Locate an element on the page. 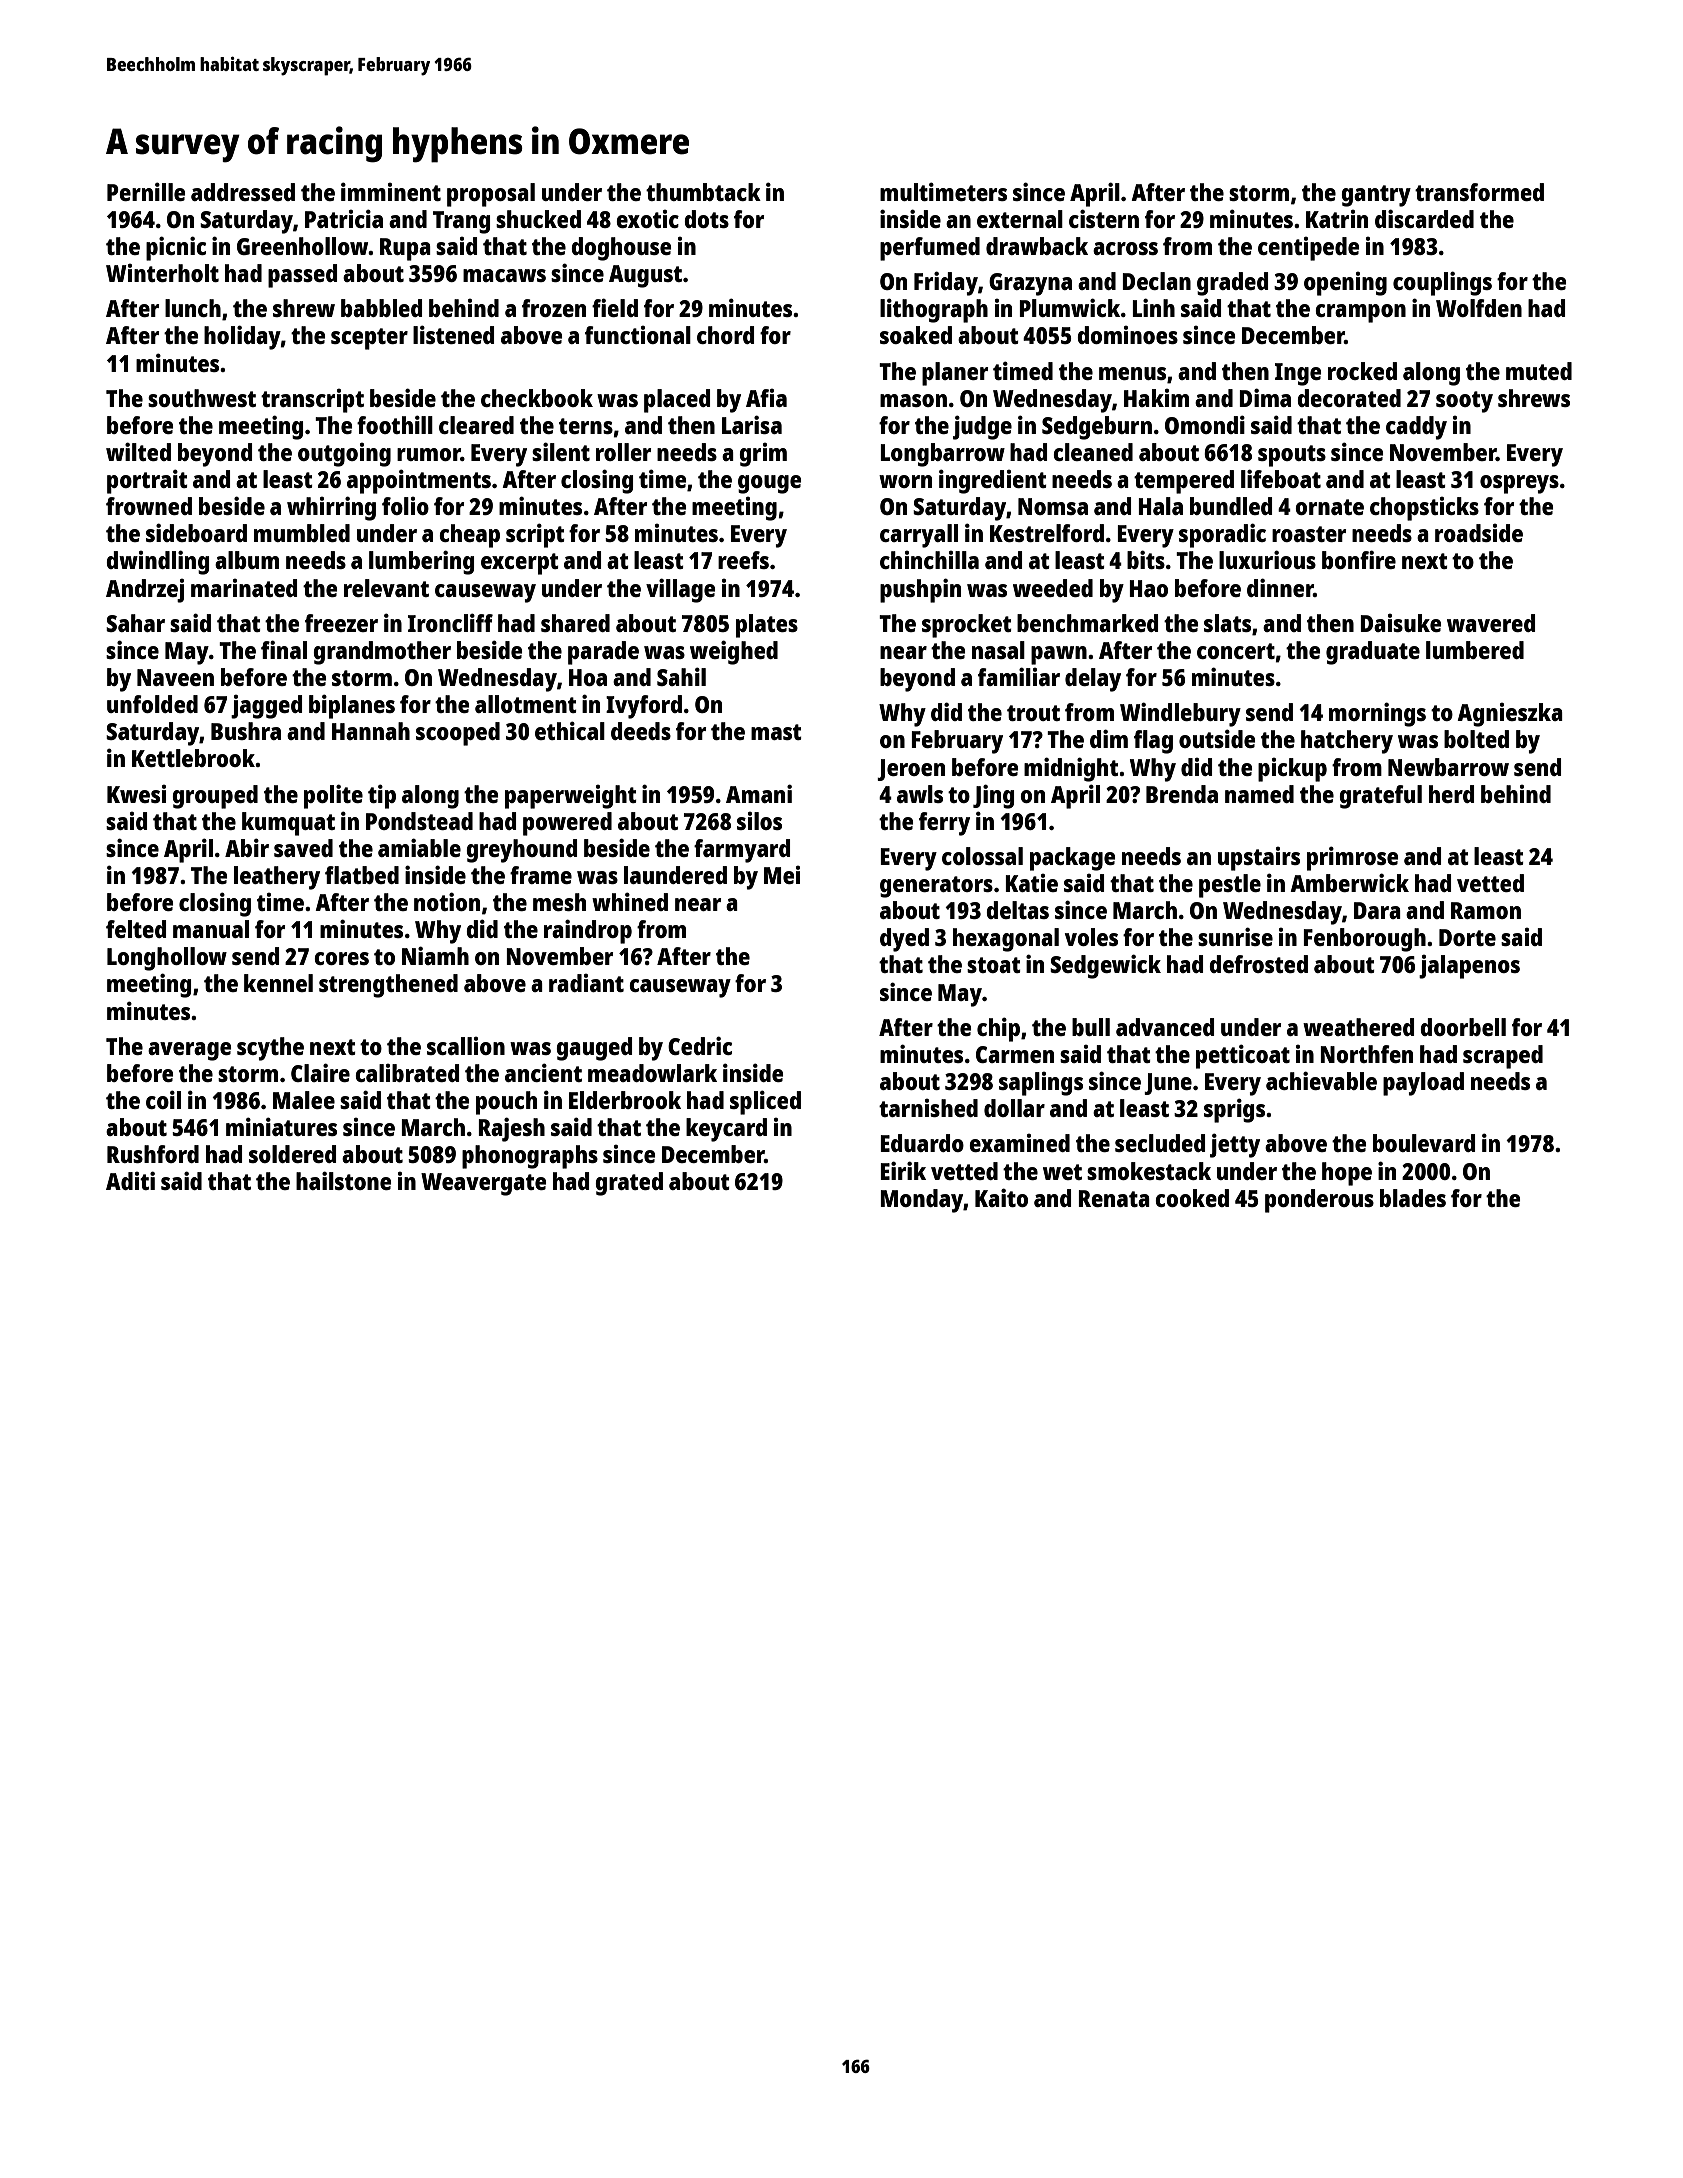 The height and width of the image is (2178, 1683). opening is located at coordinates (1345, 284).
